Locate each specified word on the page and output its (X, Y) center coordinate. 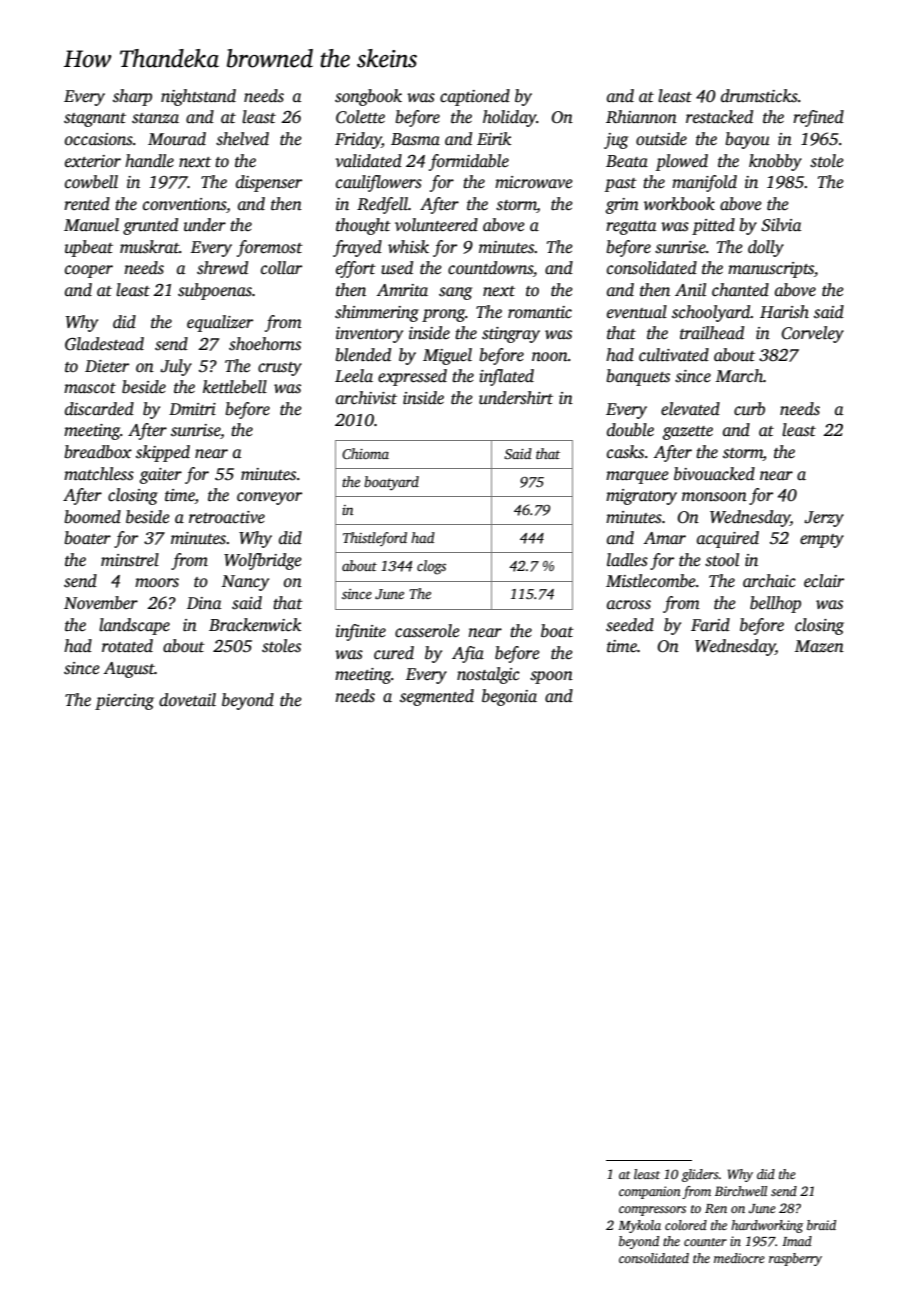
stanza (155, 118)
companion (650, 1192)
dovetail (187, 700)
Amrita (402, 290)
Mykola (639, 1226)
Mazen (819, 646)
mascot (90, 388)
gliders (700, 1175)
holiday (510, 118)
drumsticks (759, 96)
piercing (124, 702)
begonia (509, 697)
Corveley (813, 334)
